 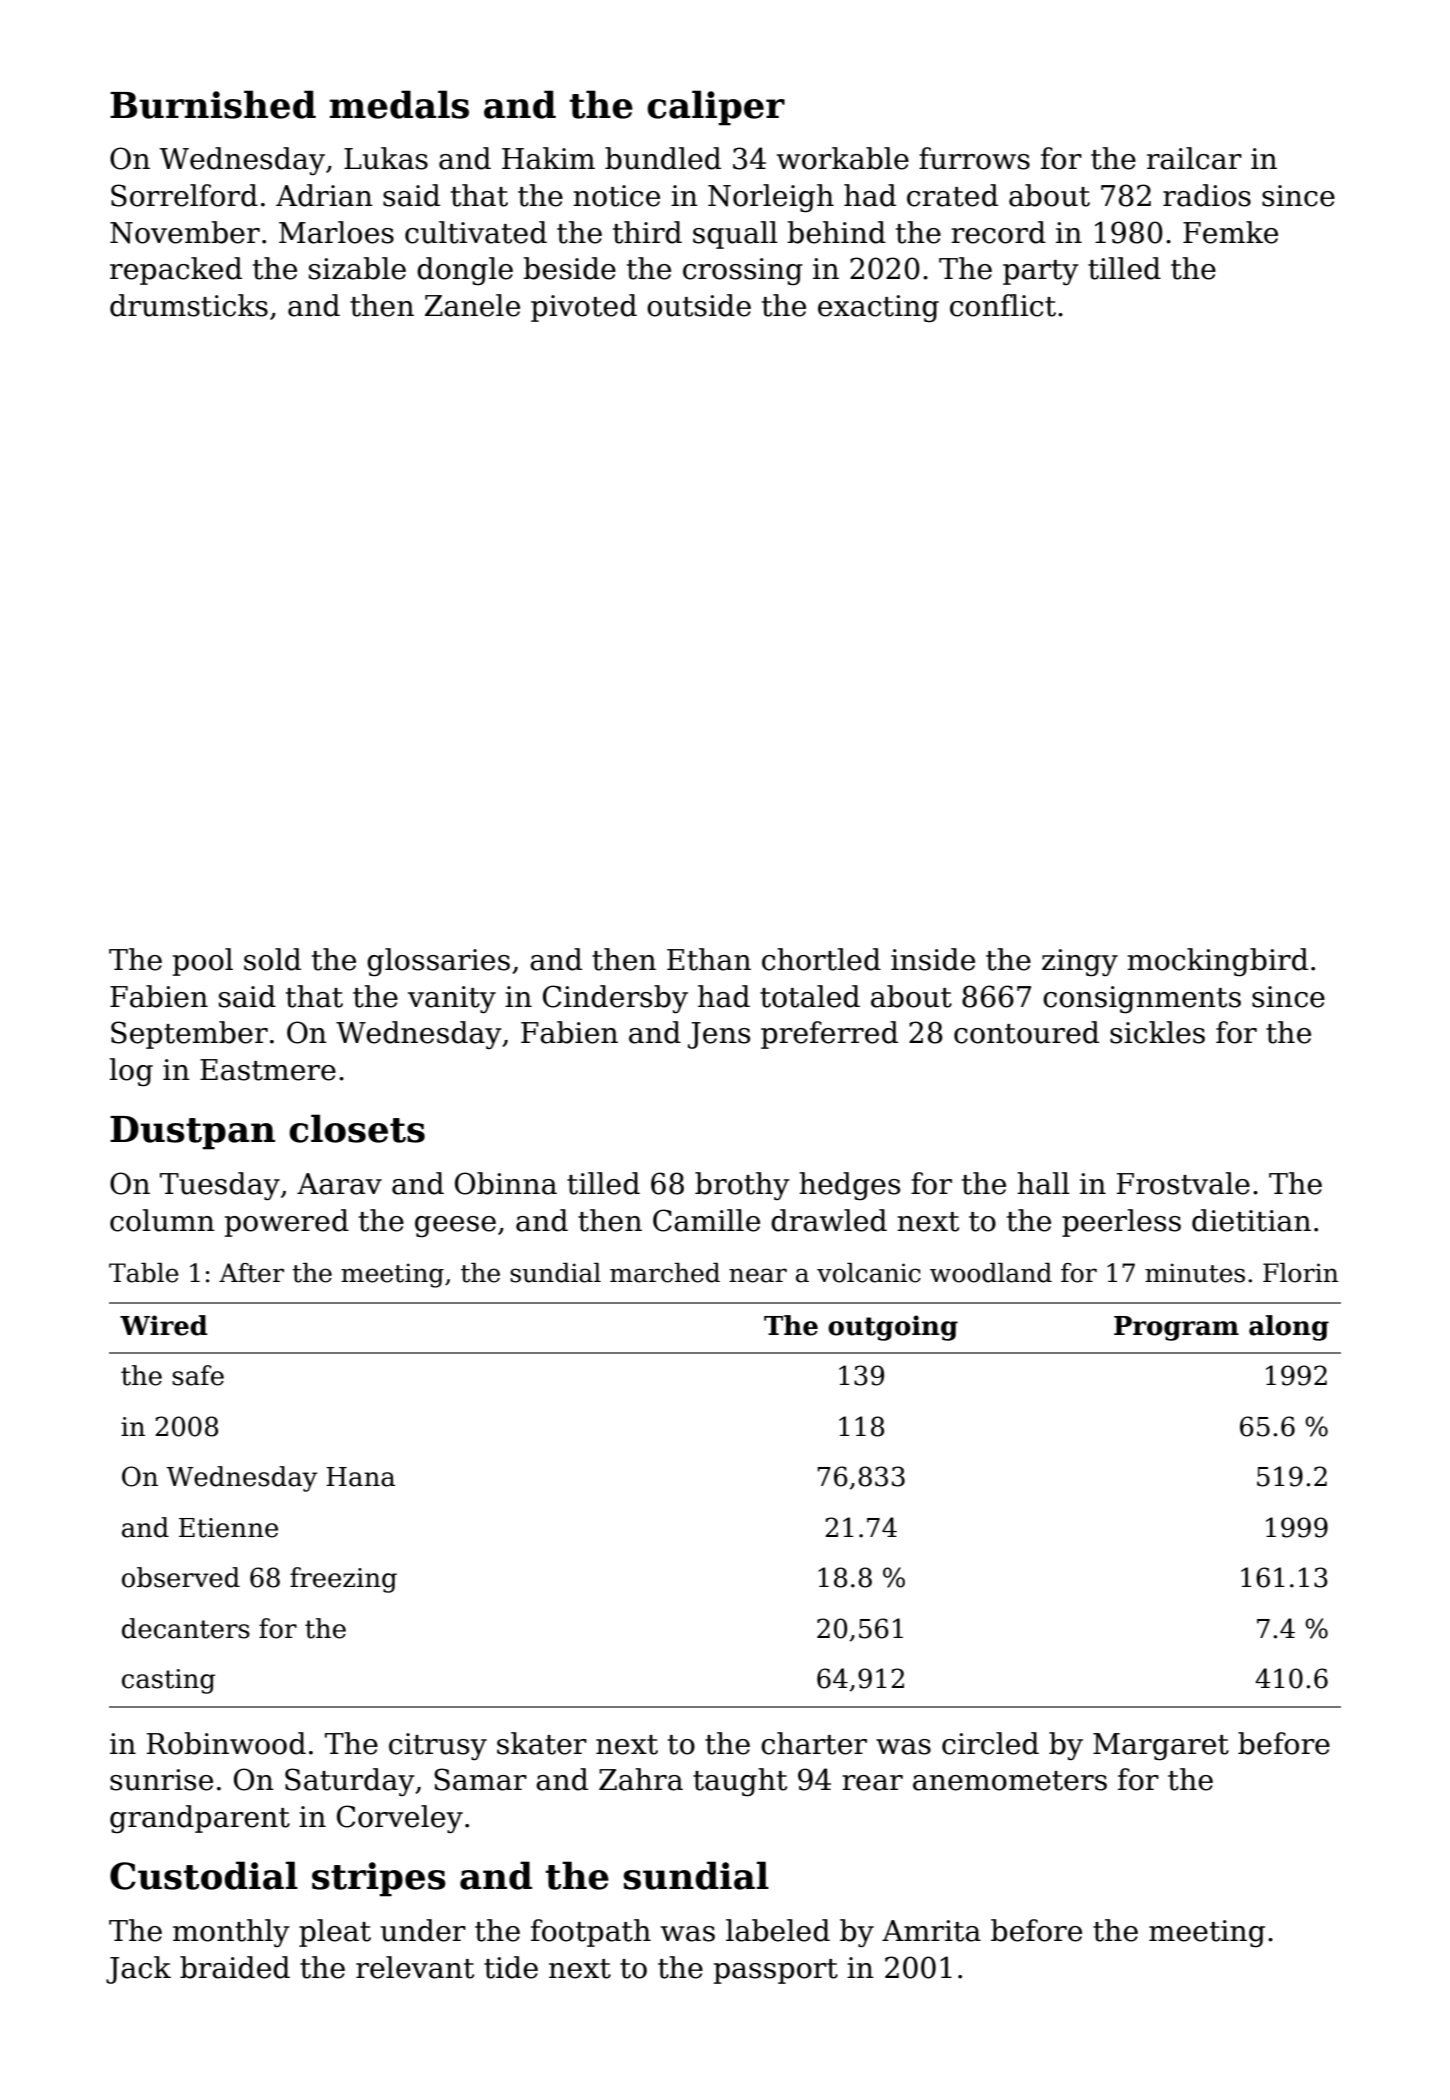 I want to click on exacting, so click(x=878, y=309).
